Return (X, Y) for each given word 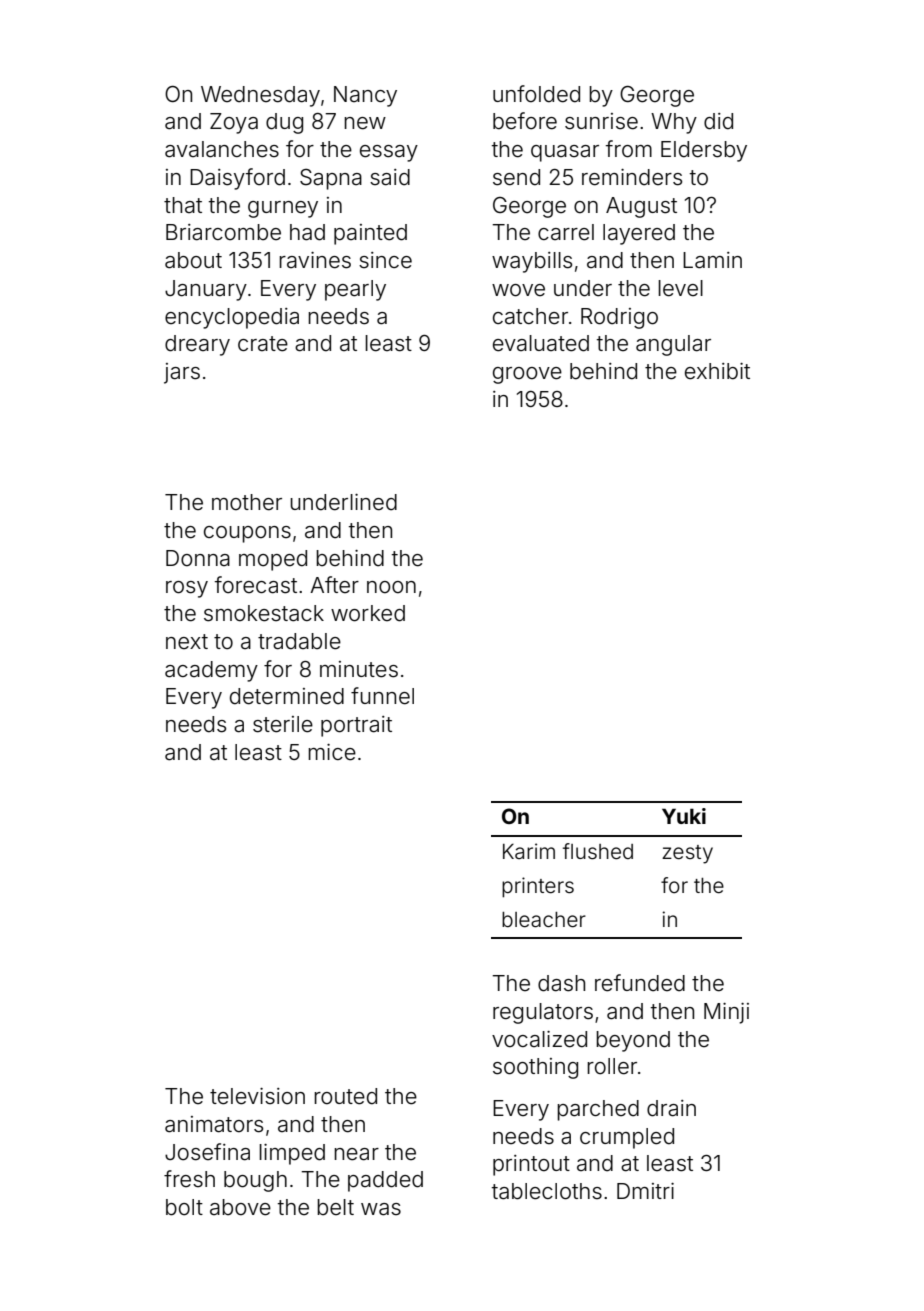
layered (639, 234)
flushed (598, 851)
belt (335, 1207)
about (193, 260)
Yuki (684, 816)
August (641, 207)
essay (389, 153)
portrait (356, 726)
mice (332, 752)
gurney (283, 209)
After (334, 585)
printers (538, 887)
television (257, 1096)
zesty (687, 854)
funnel (382, 696)
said (390, 177)
